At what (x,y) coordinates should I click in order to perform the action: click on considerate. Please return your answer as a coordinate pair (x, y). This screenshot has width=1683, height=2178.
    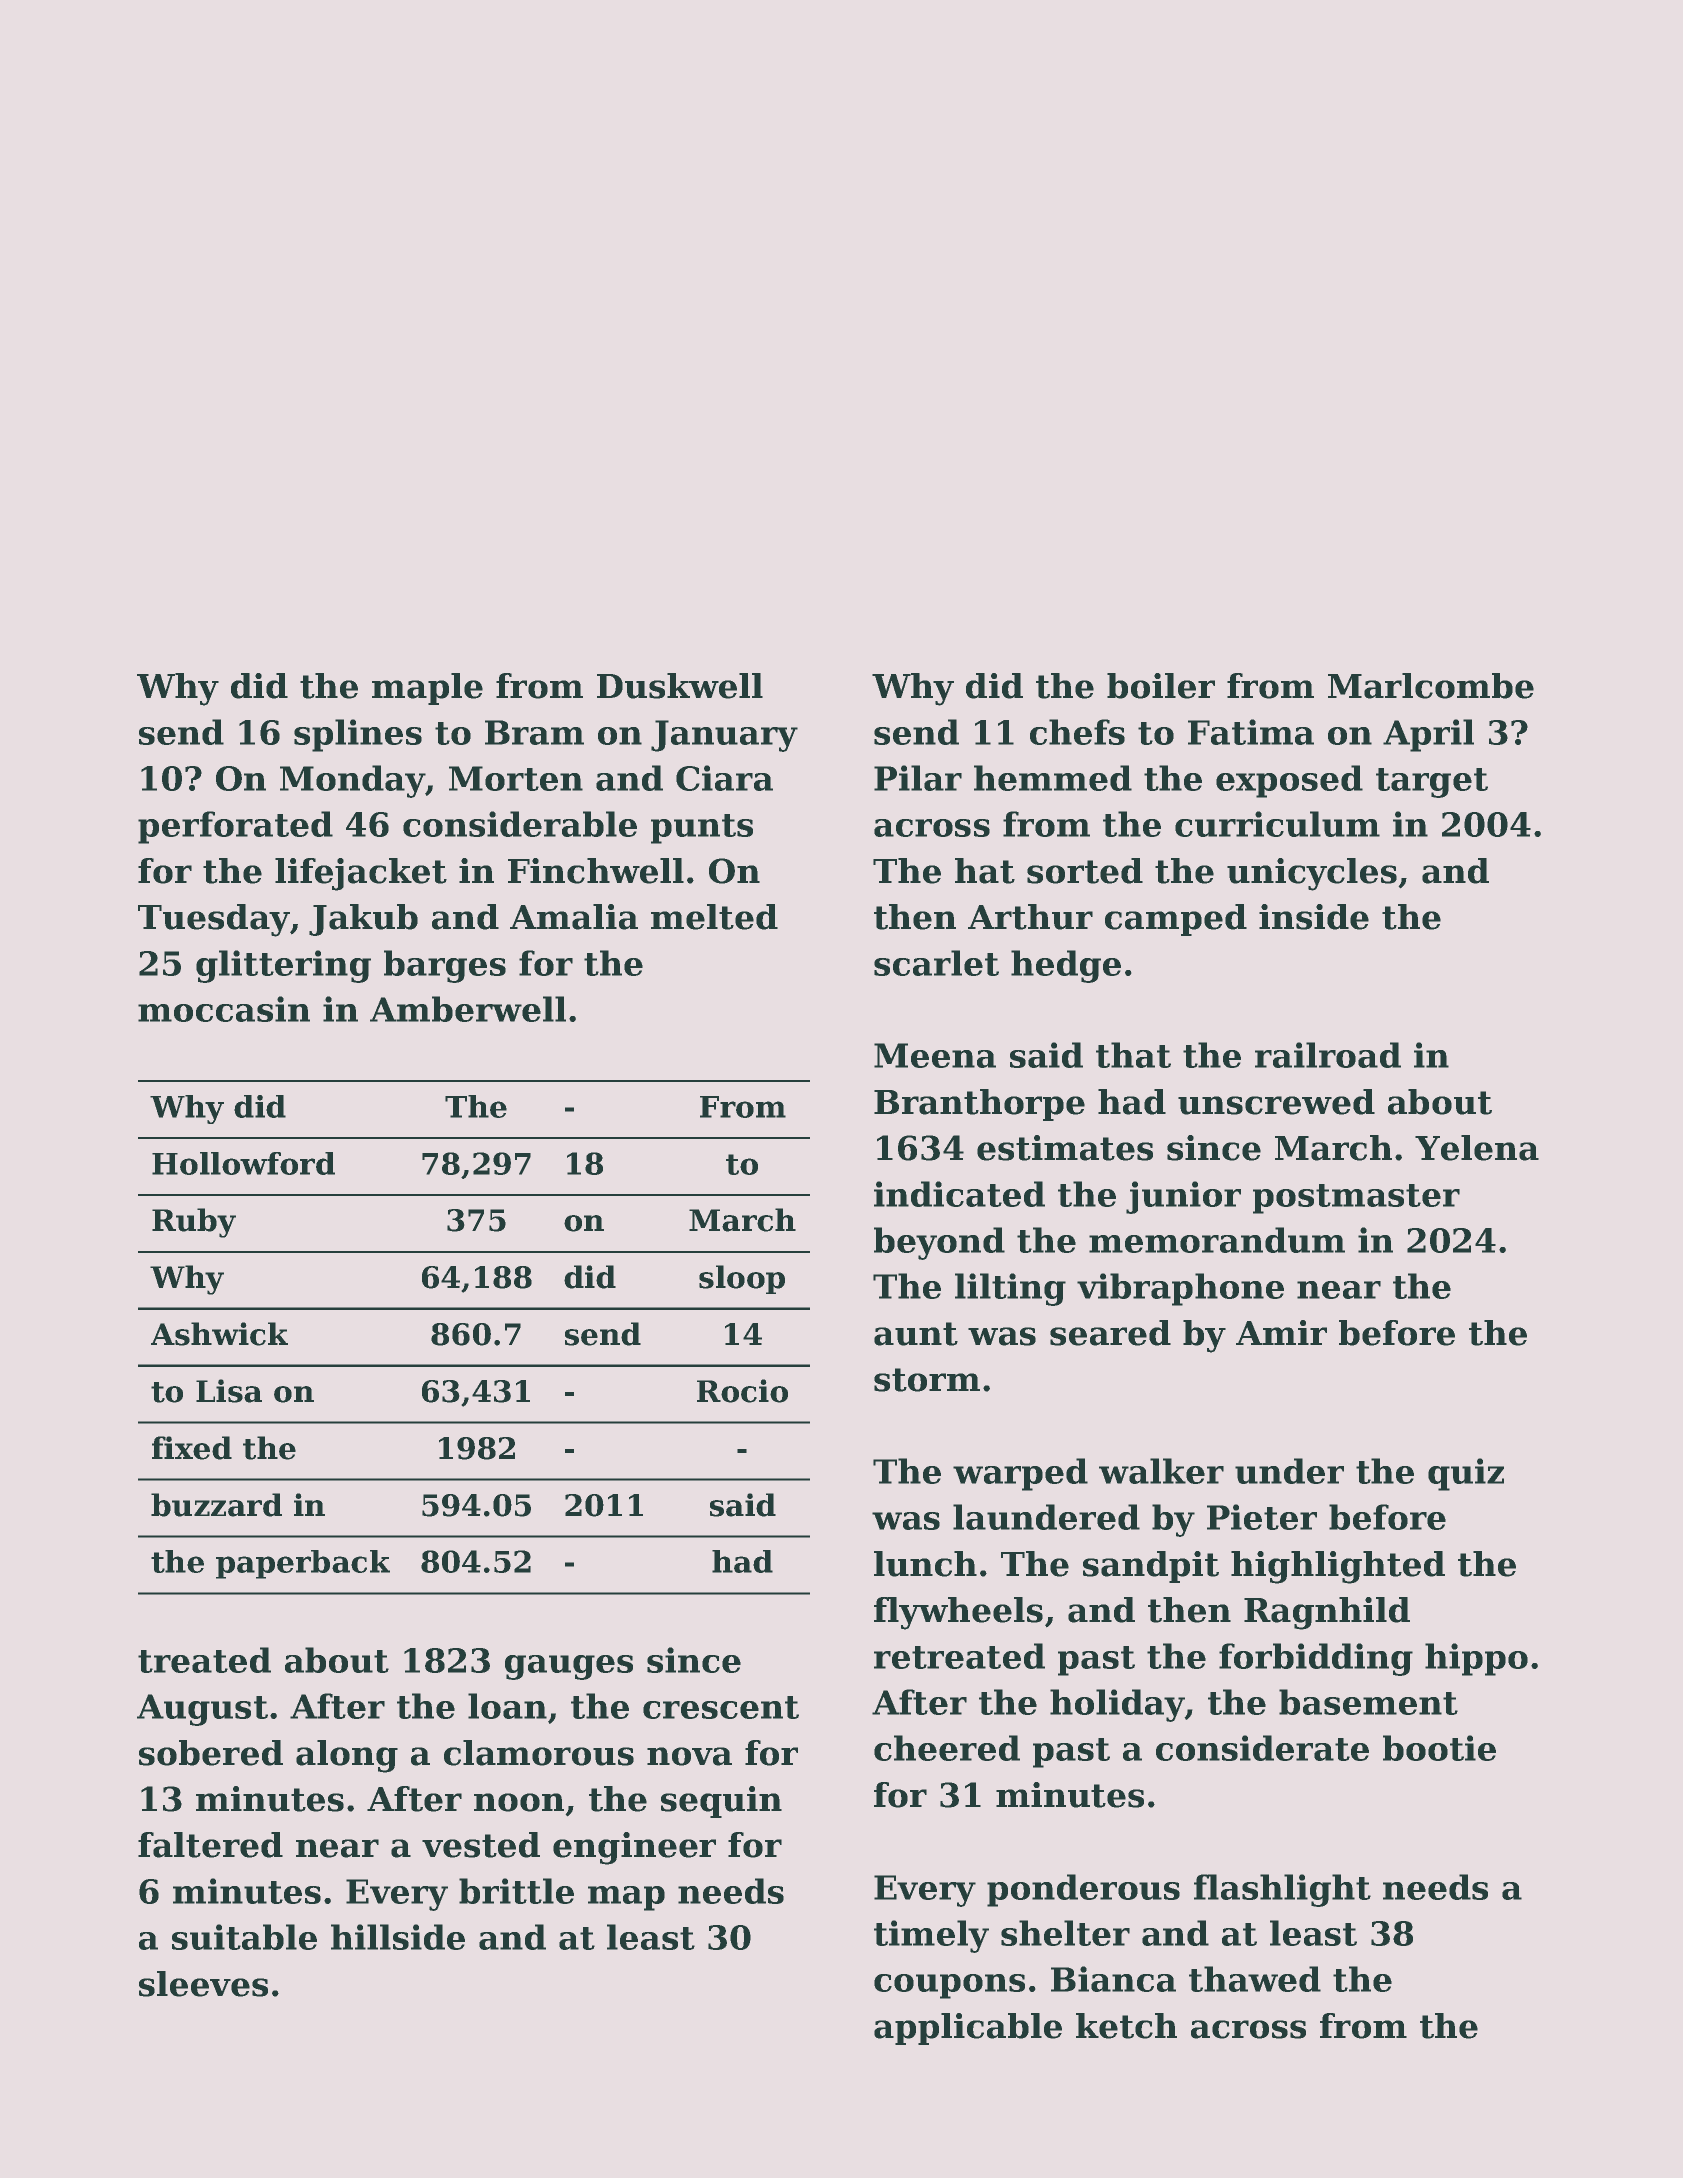
    Looking at the image, I should click on (1262, 1748).
